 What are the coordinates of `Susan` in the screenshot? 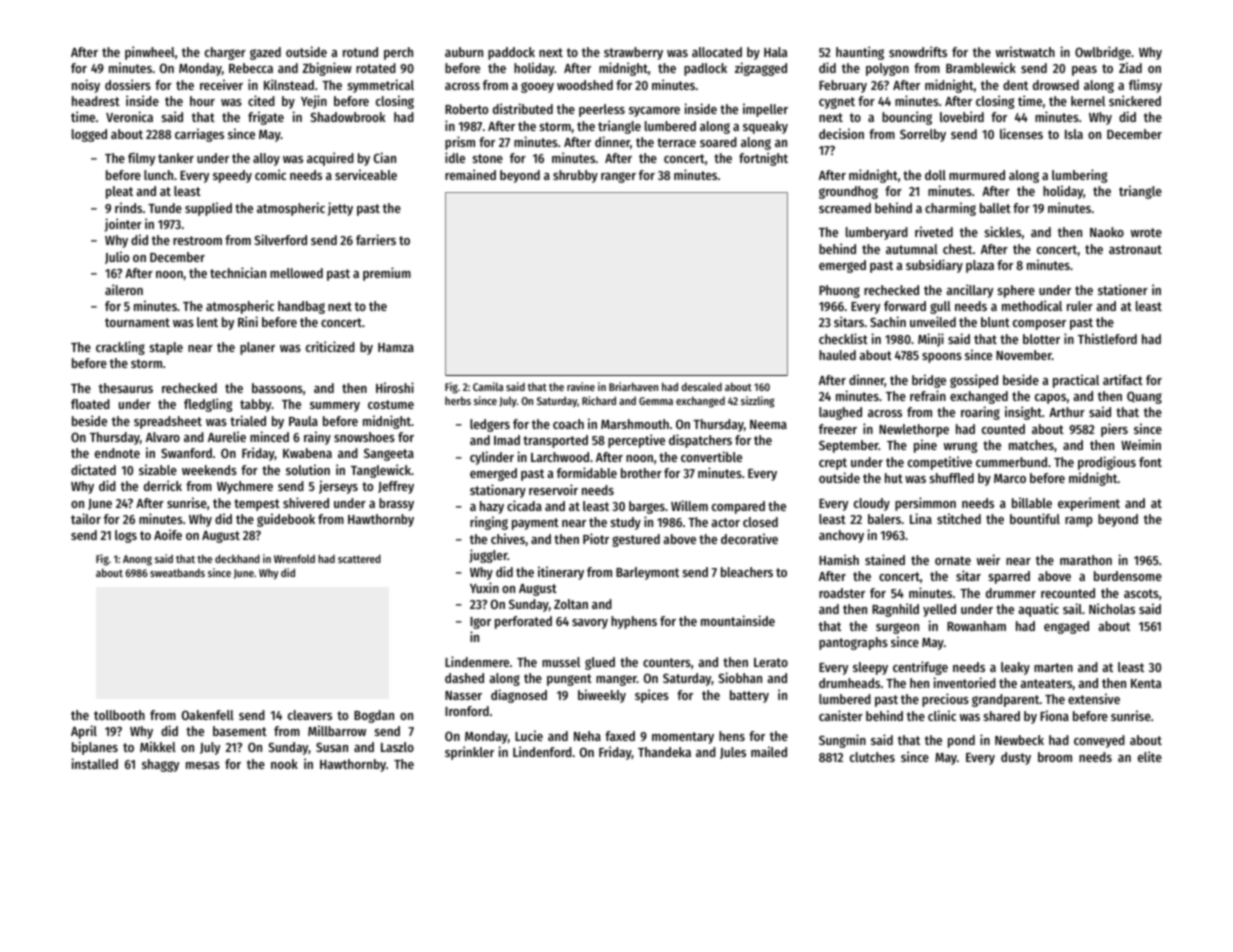 It's located at (332, 747).
